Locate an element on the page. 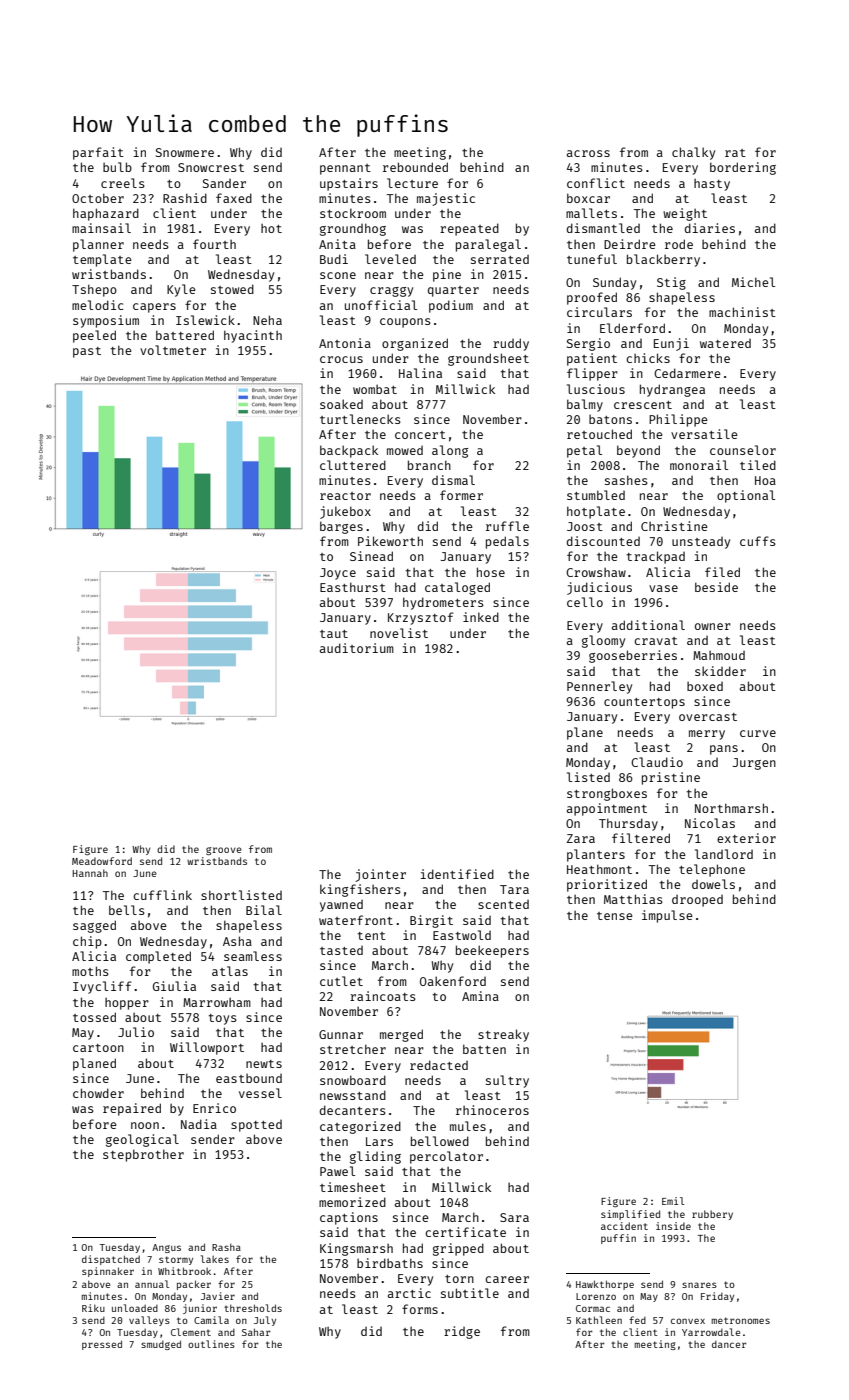 The height and width of the document is (1400, 849). Snowmere is located at coordinates (185, 152).
